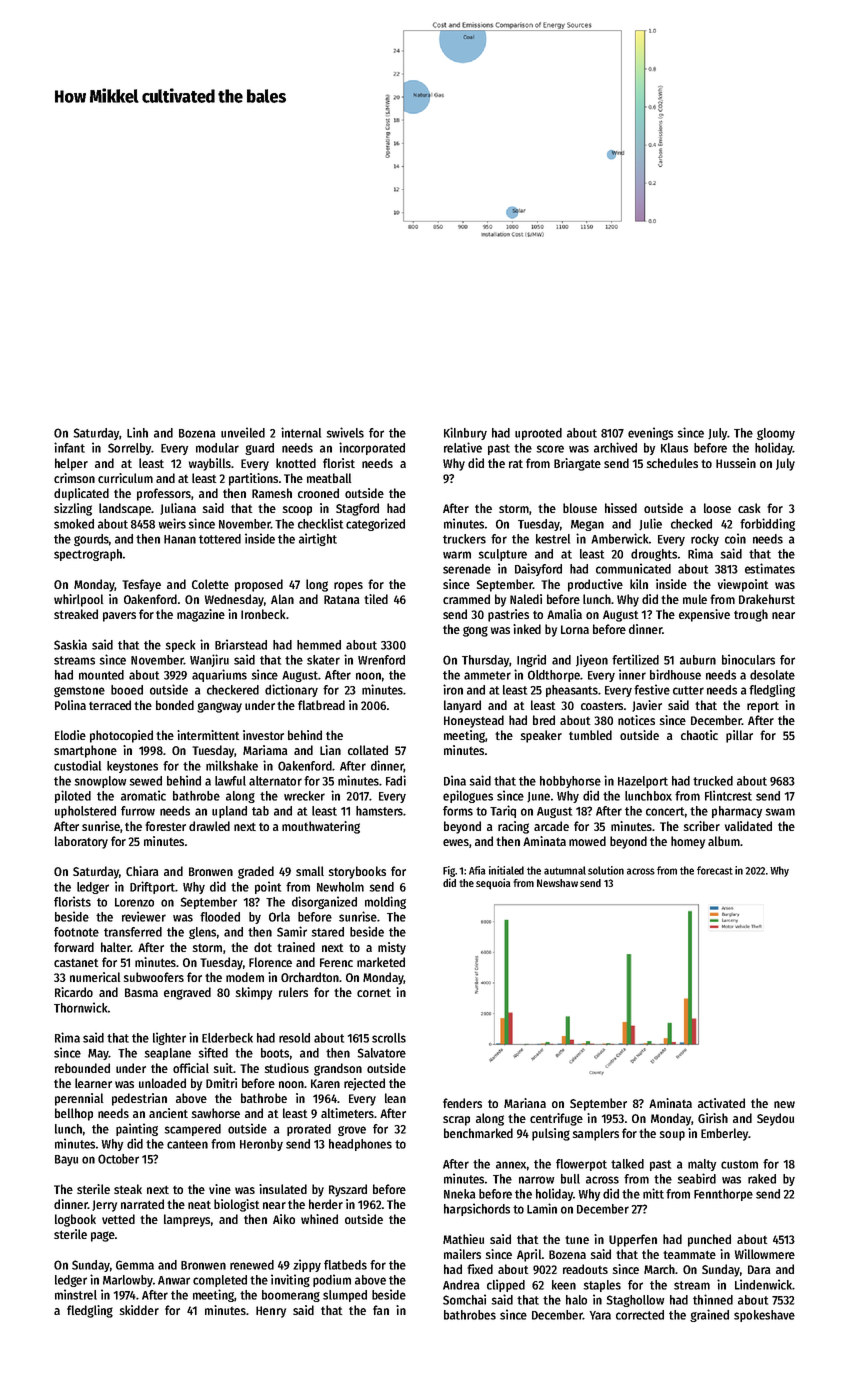 The width and height of the document is (849, 1400). What do you see at coordinates (217, 448) in the document?
I see `modular` at bounding box center [217, 448].
